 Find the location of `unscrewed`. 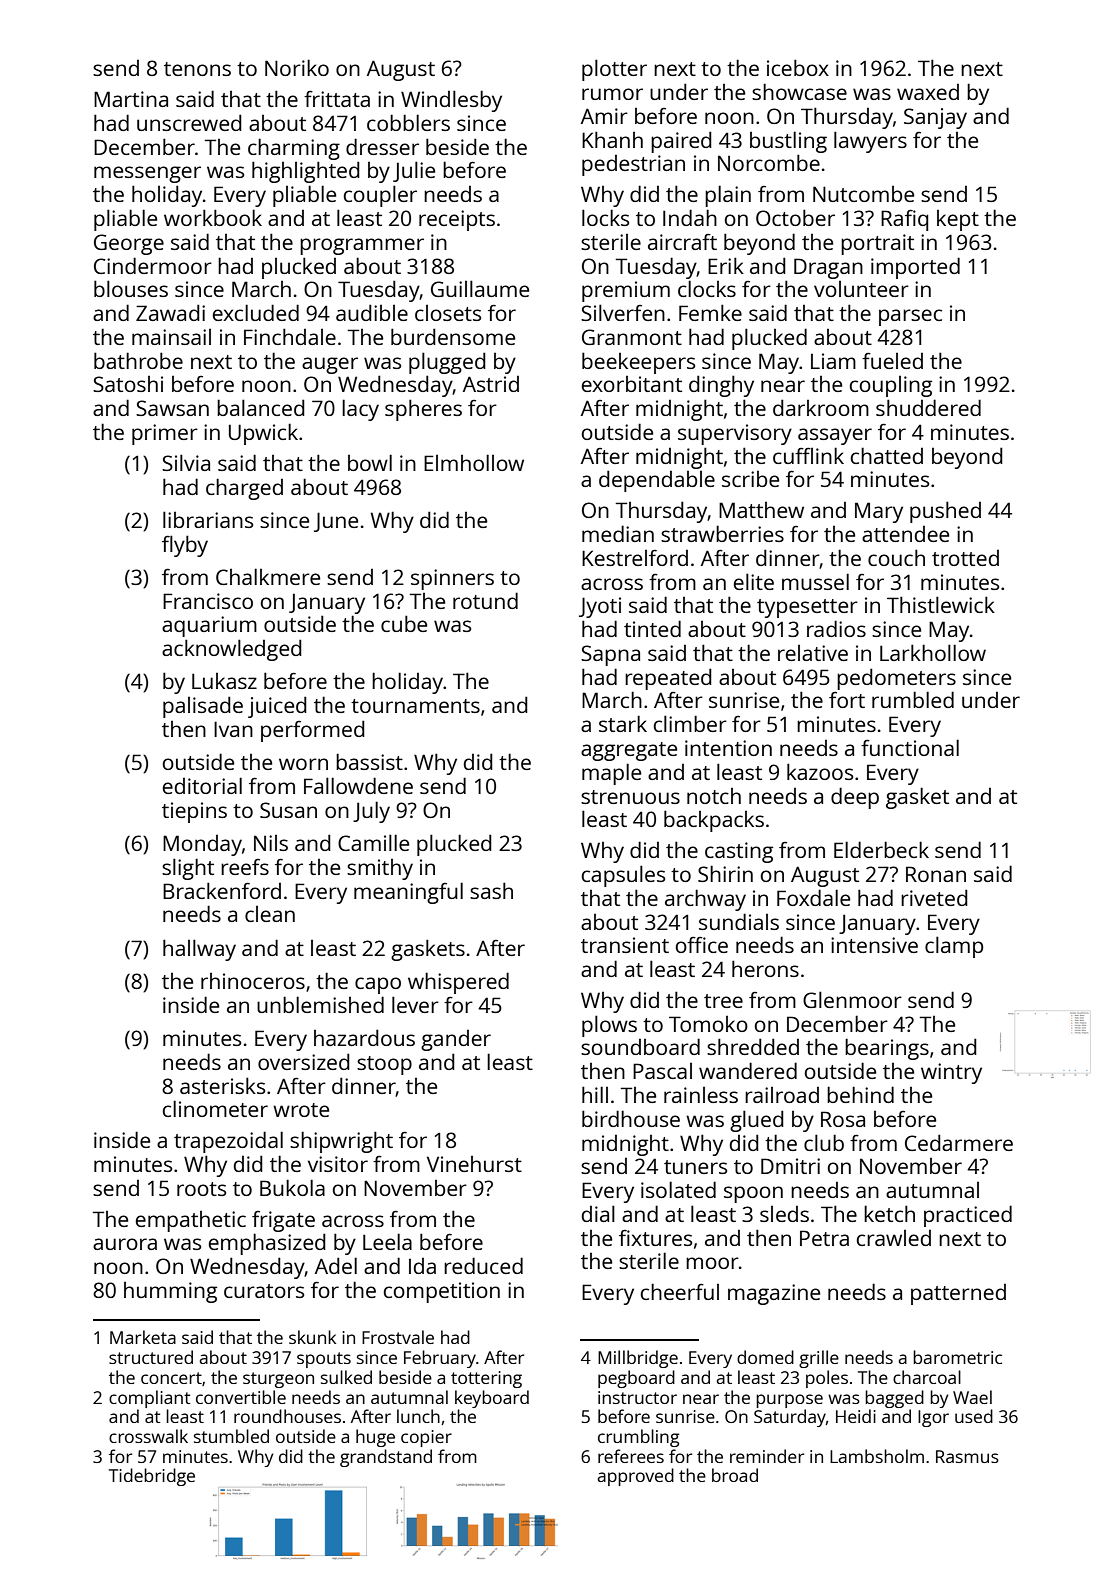

unscrewed is located at coordinates (189, 122).
